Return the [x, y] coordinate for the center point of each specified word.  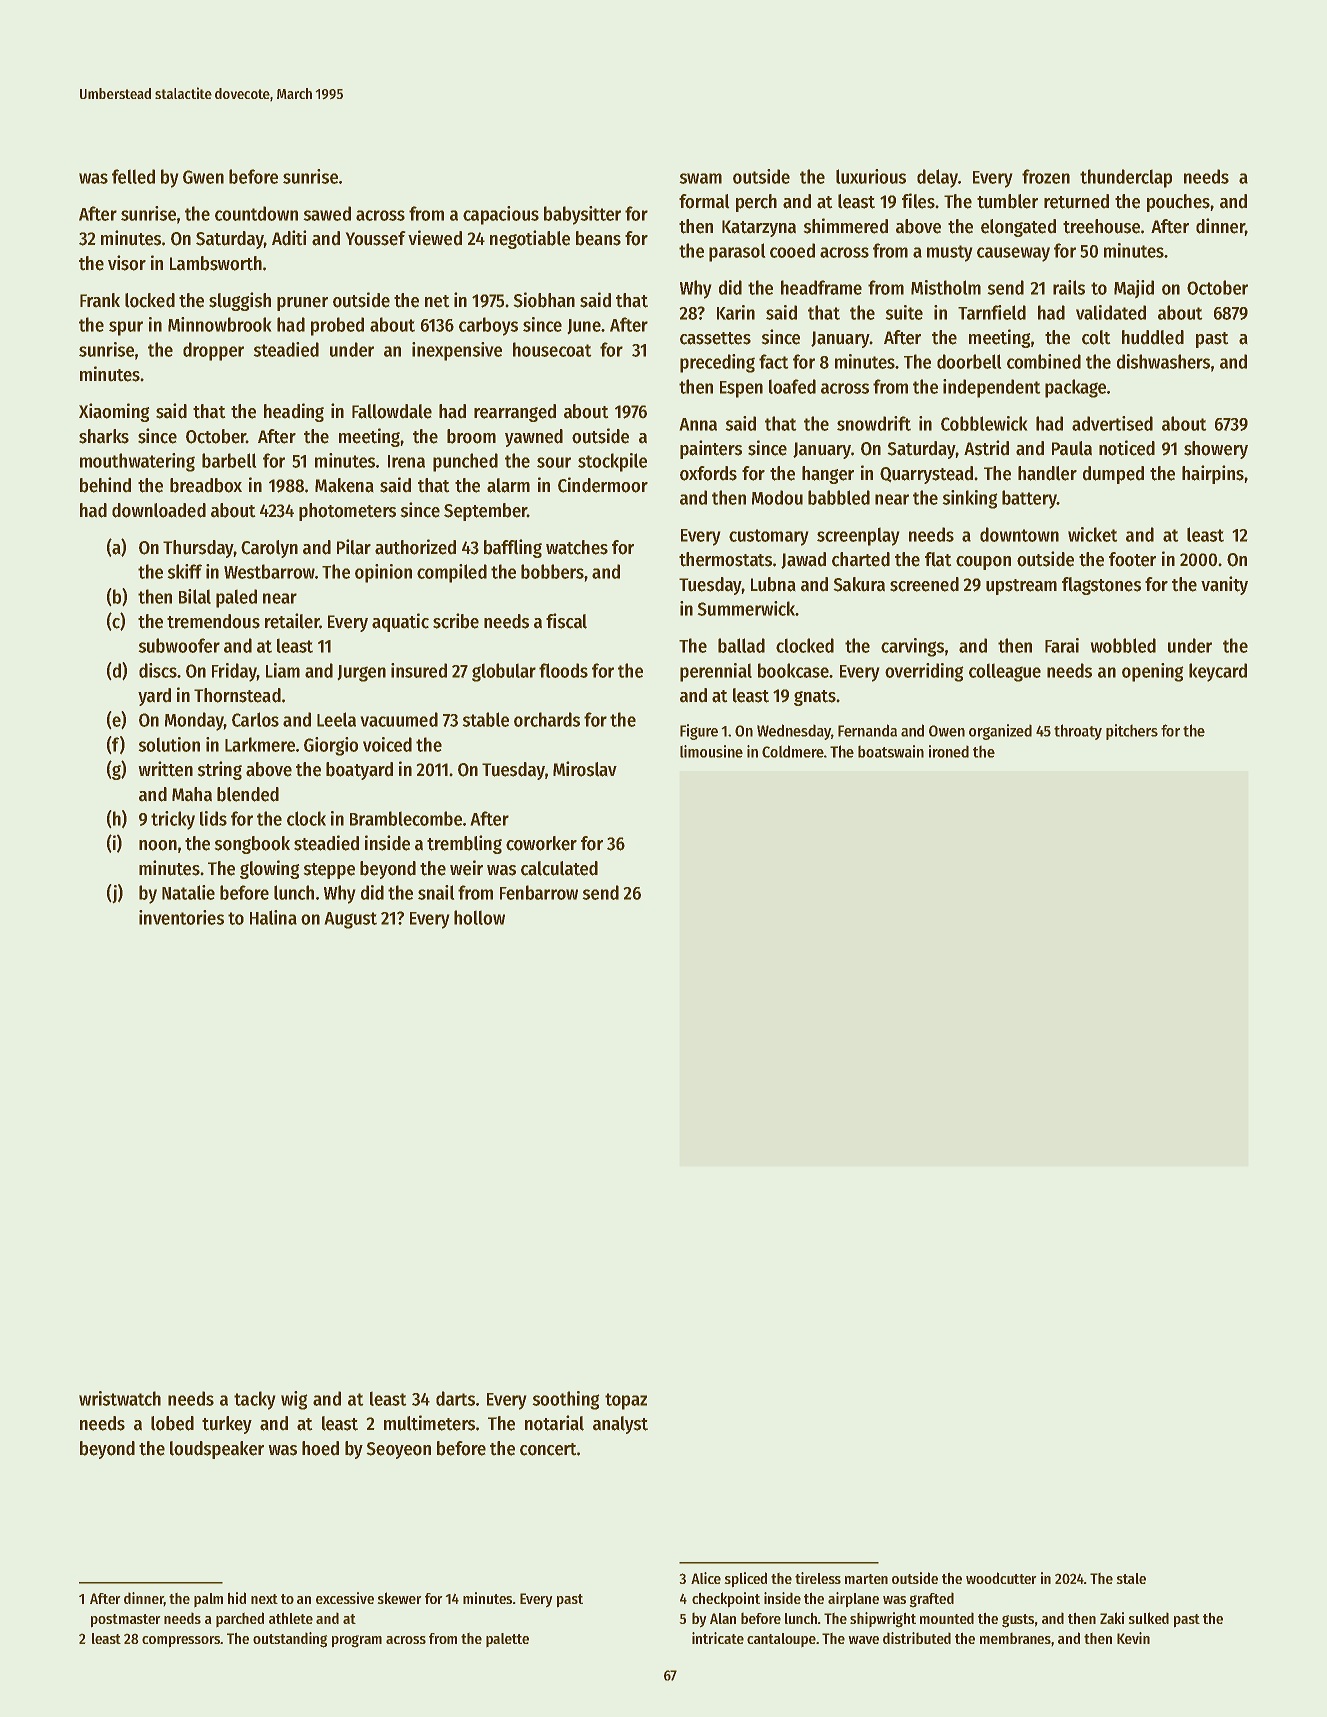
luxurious [871, 176]
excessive [345, 1598]
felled [133, 176]
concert [548, 1449]
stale [1131, 1578]
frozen [1046, 176]
